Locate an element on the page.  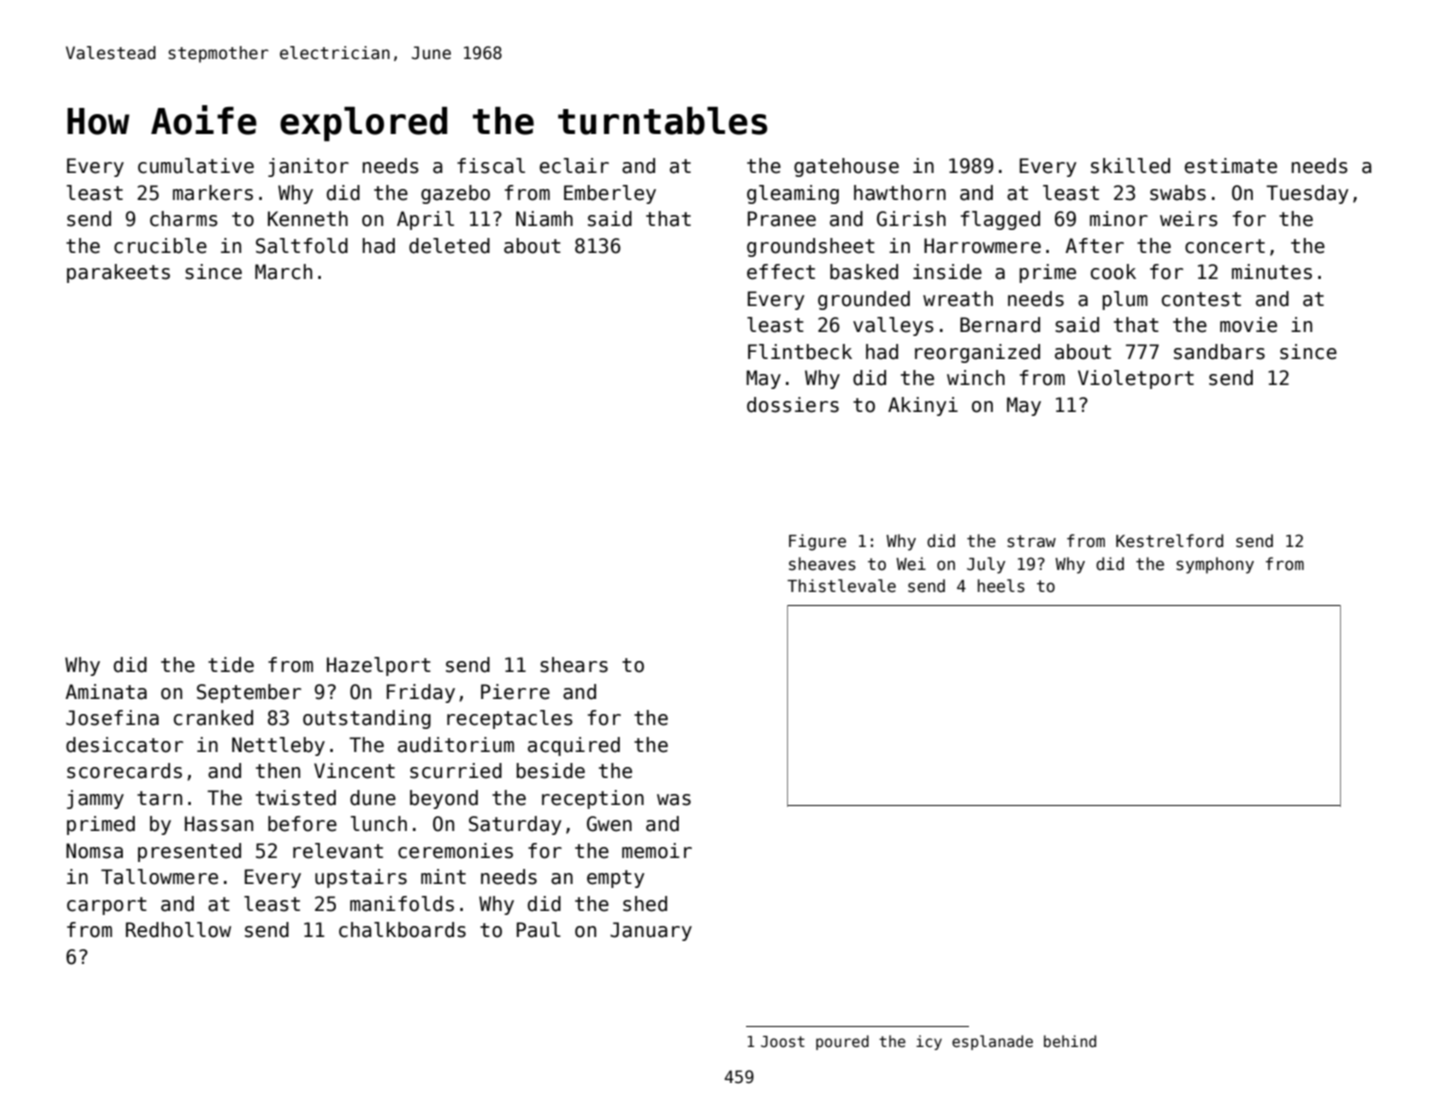
Josefina is located at coordinates (112, 718).
